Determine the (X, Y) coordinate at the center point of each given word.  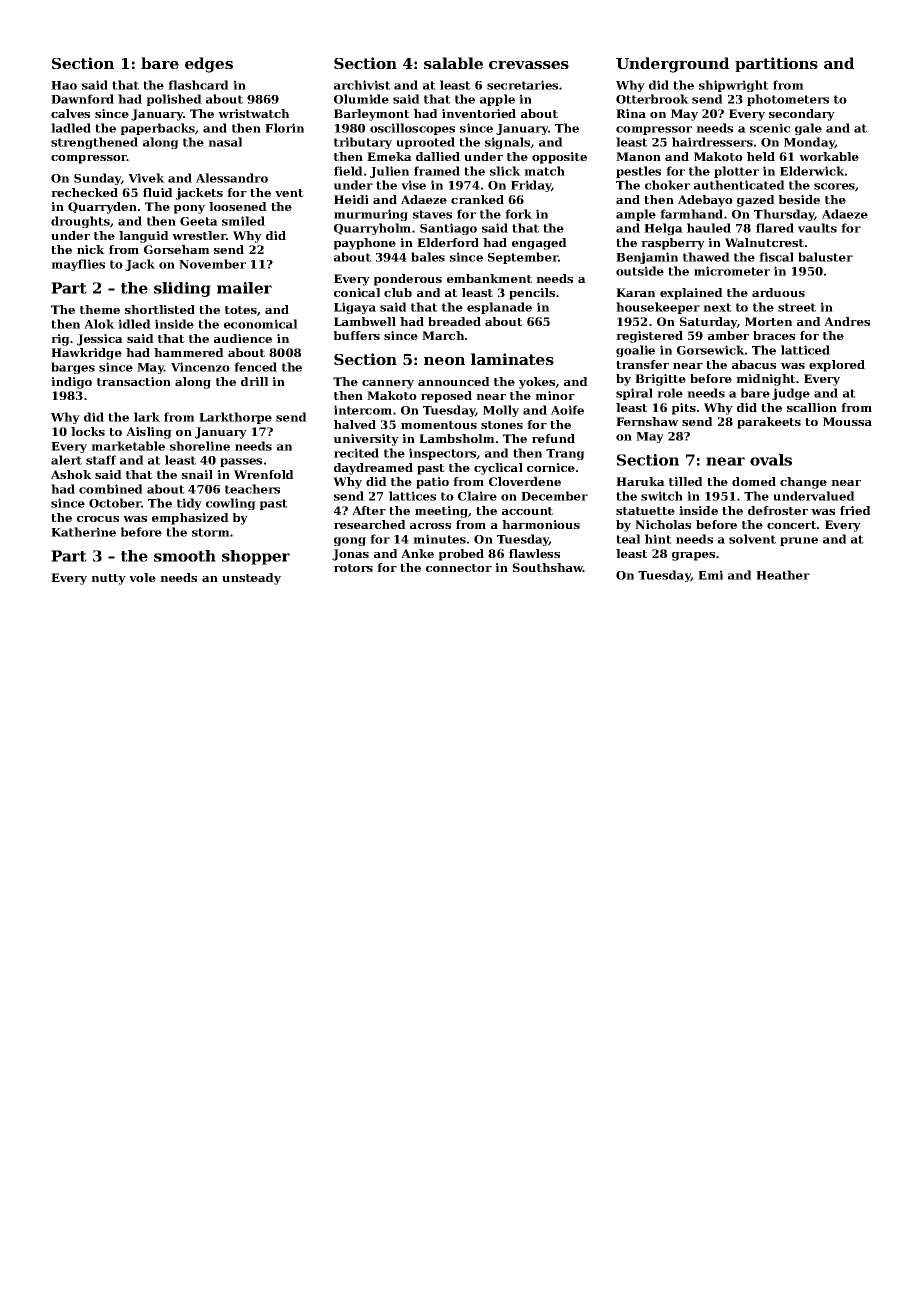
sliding (182, 289)
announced (454, 381)
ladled (71, 128)
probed (461, 555)
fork (518, 214)
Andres (847, 321)
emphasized (190, 519)
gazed (756, 201)
